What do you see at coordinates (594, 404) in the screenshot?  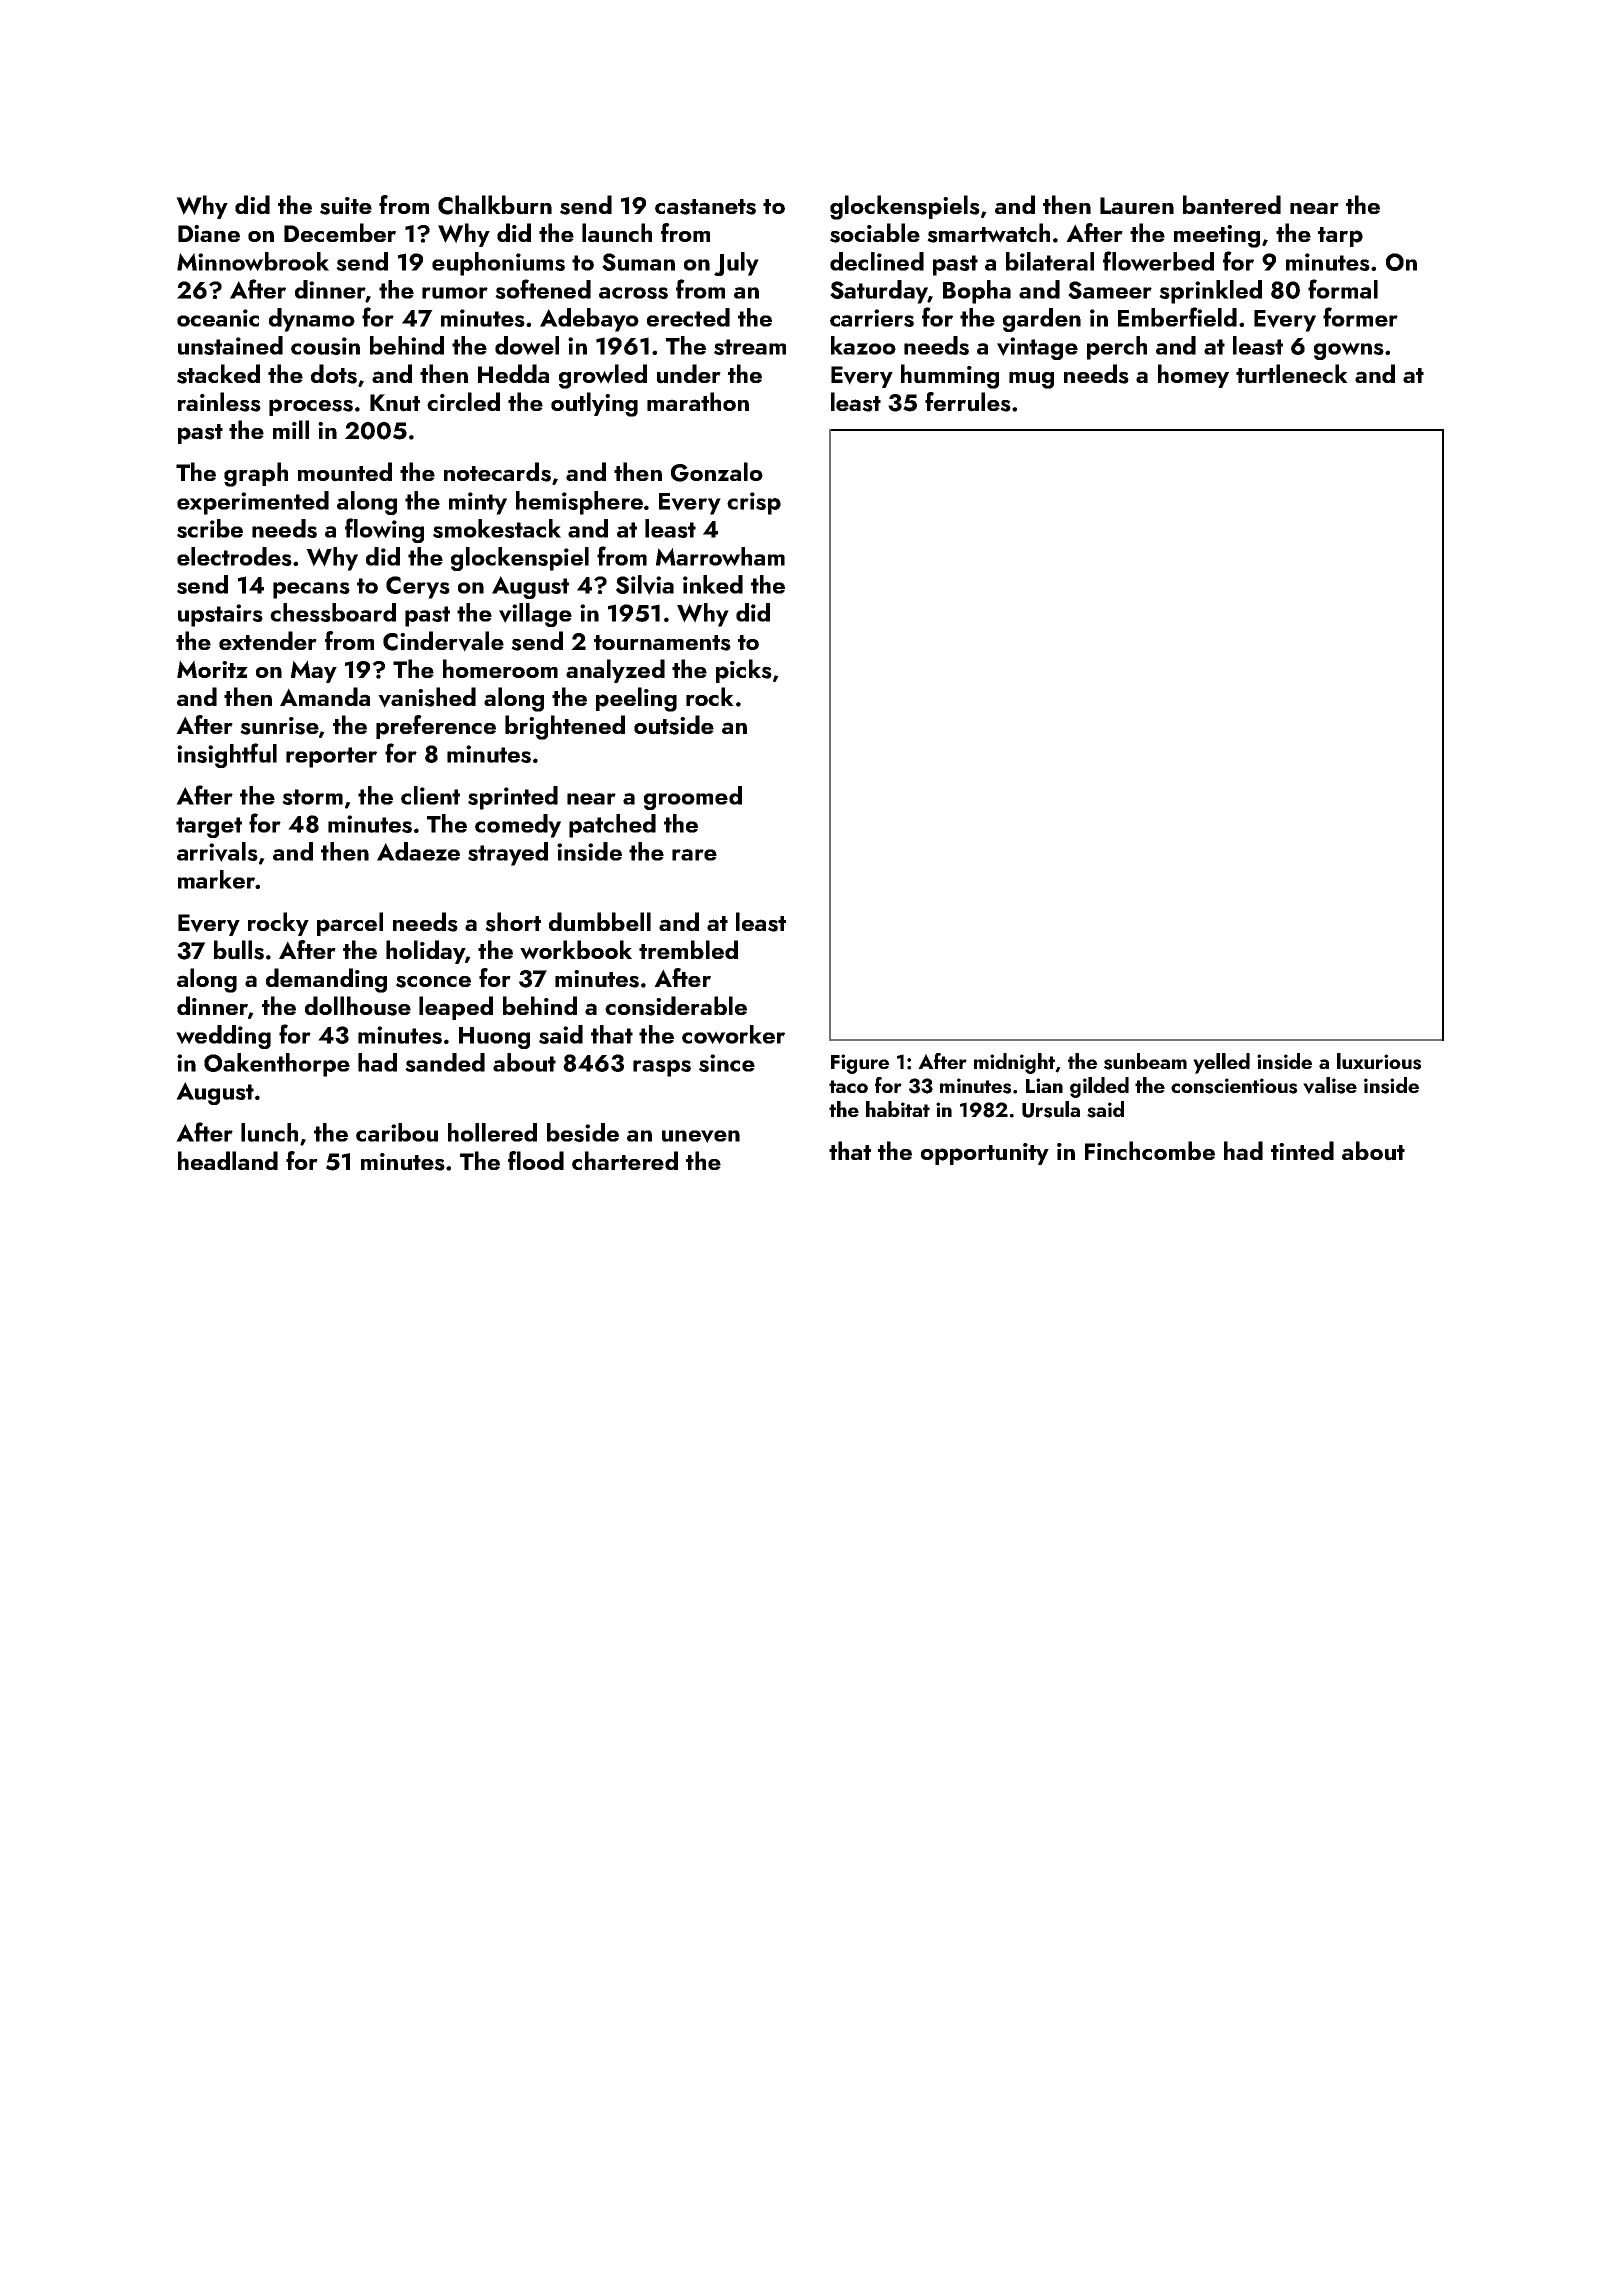 I see `outlying` at bounding box center [594, 404].
